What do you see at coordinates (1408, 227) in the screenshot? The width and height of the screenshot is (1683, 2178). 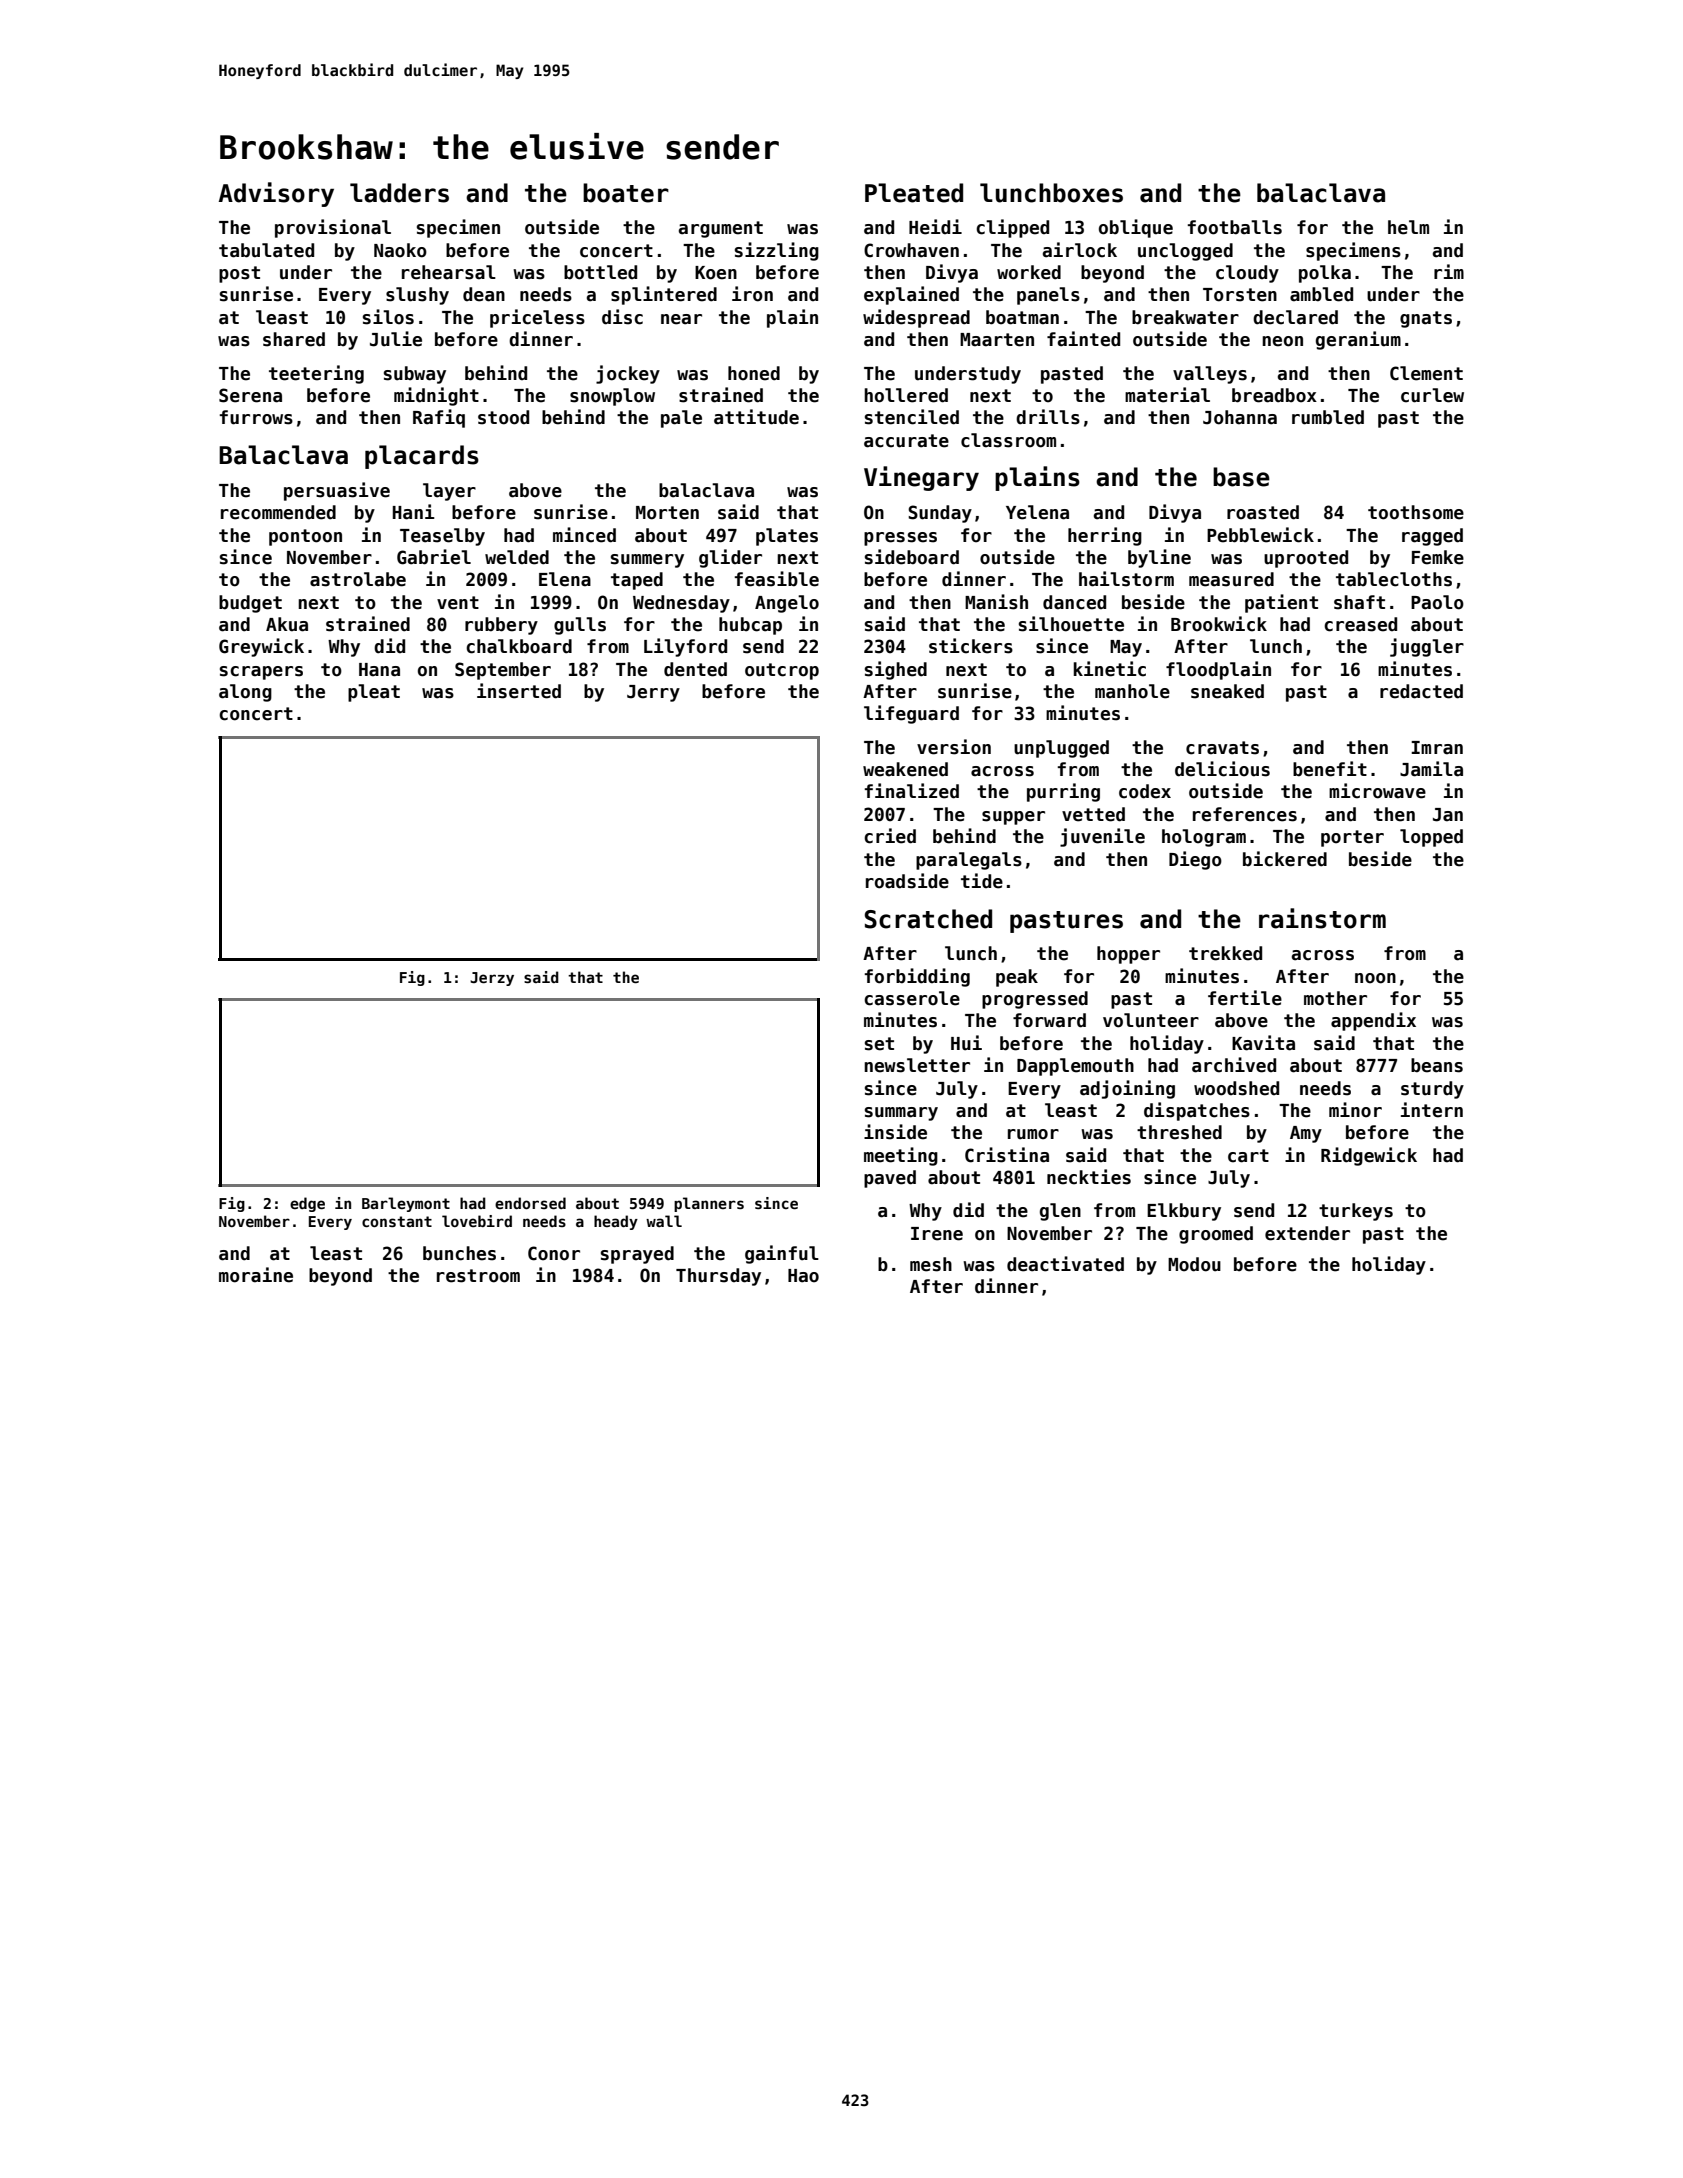 I see `helm` at bounding box center [1408, 227].
